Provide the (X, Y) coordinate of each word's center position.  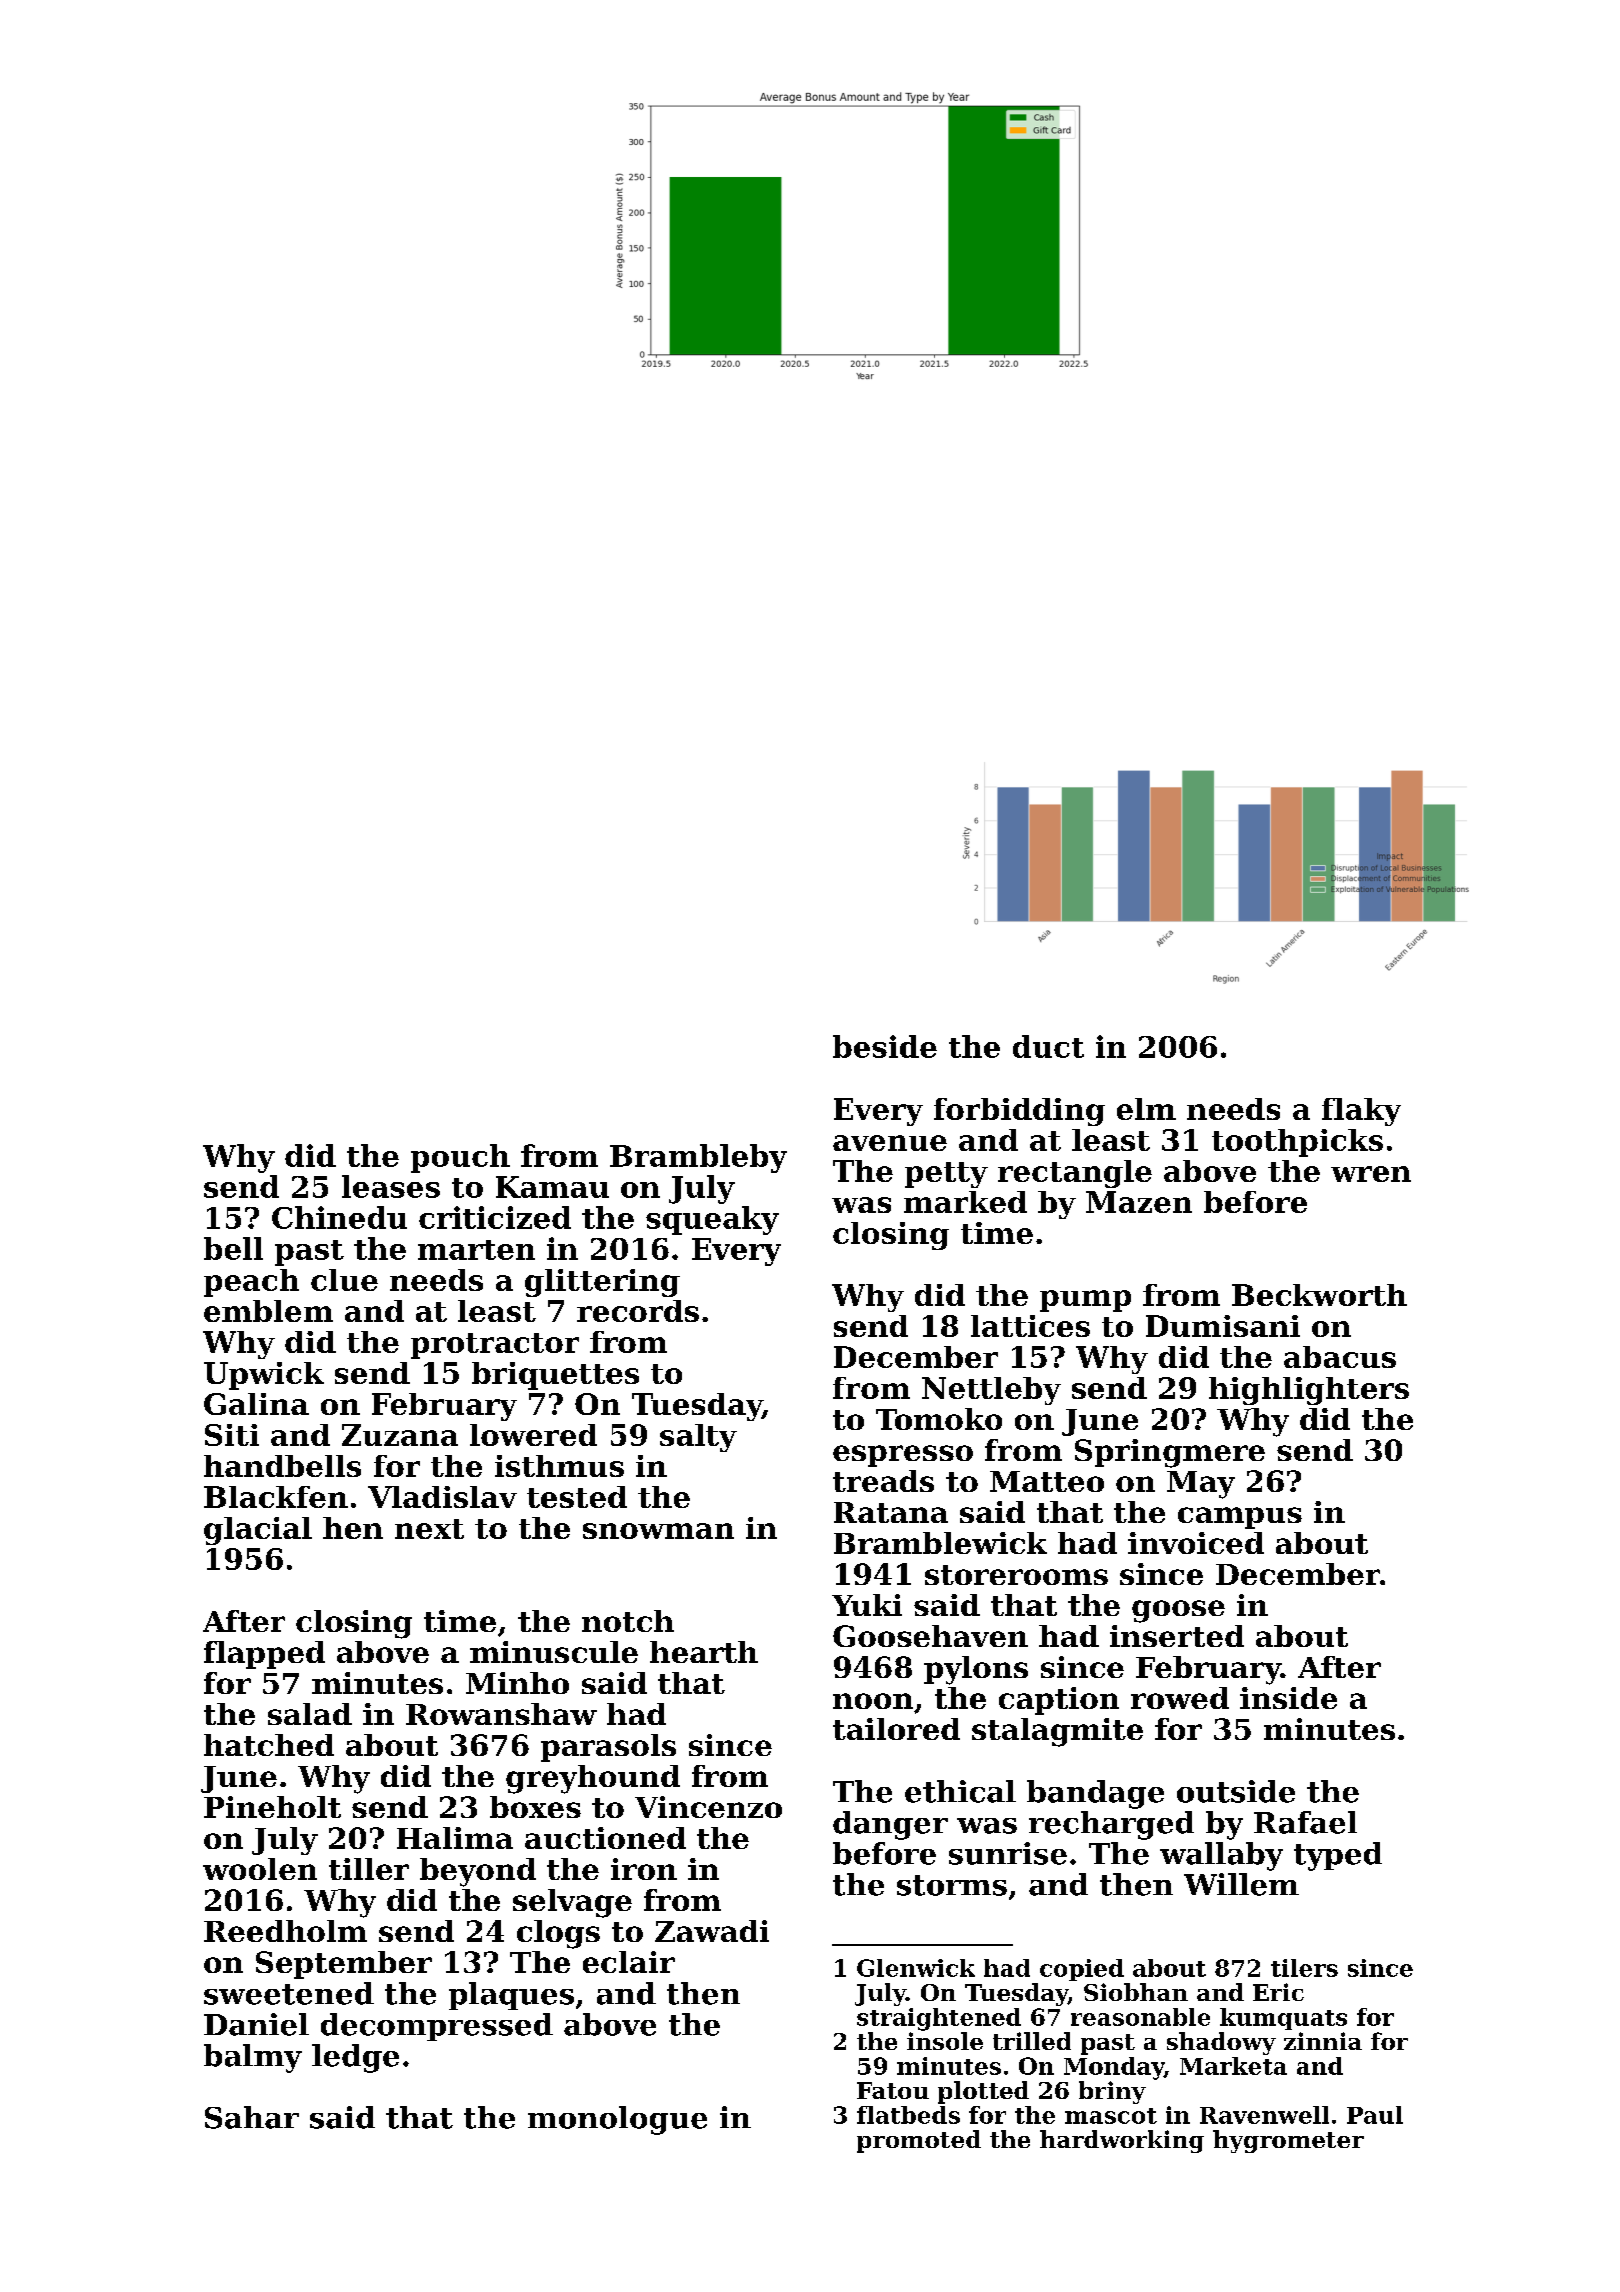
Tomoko (939, 1419)
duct (1048, 1046)
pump (1085, 1301)
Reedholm (285, 1931)
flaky (1361, 1112)
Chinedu (339, 1217)
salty (698, 1438)
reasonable (1140, 2017)
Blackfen (276, 1497)
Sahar (252, 2117)
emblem (268, 1311)
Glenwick (916, 1968)
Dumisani (1223, 1326)
